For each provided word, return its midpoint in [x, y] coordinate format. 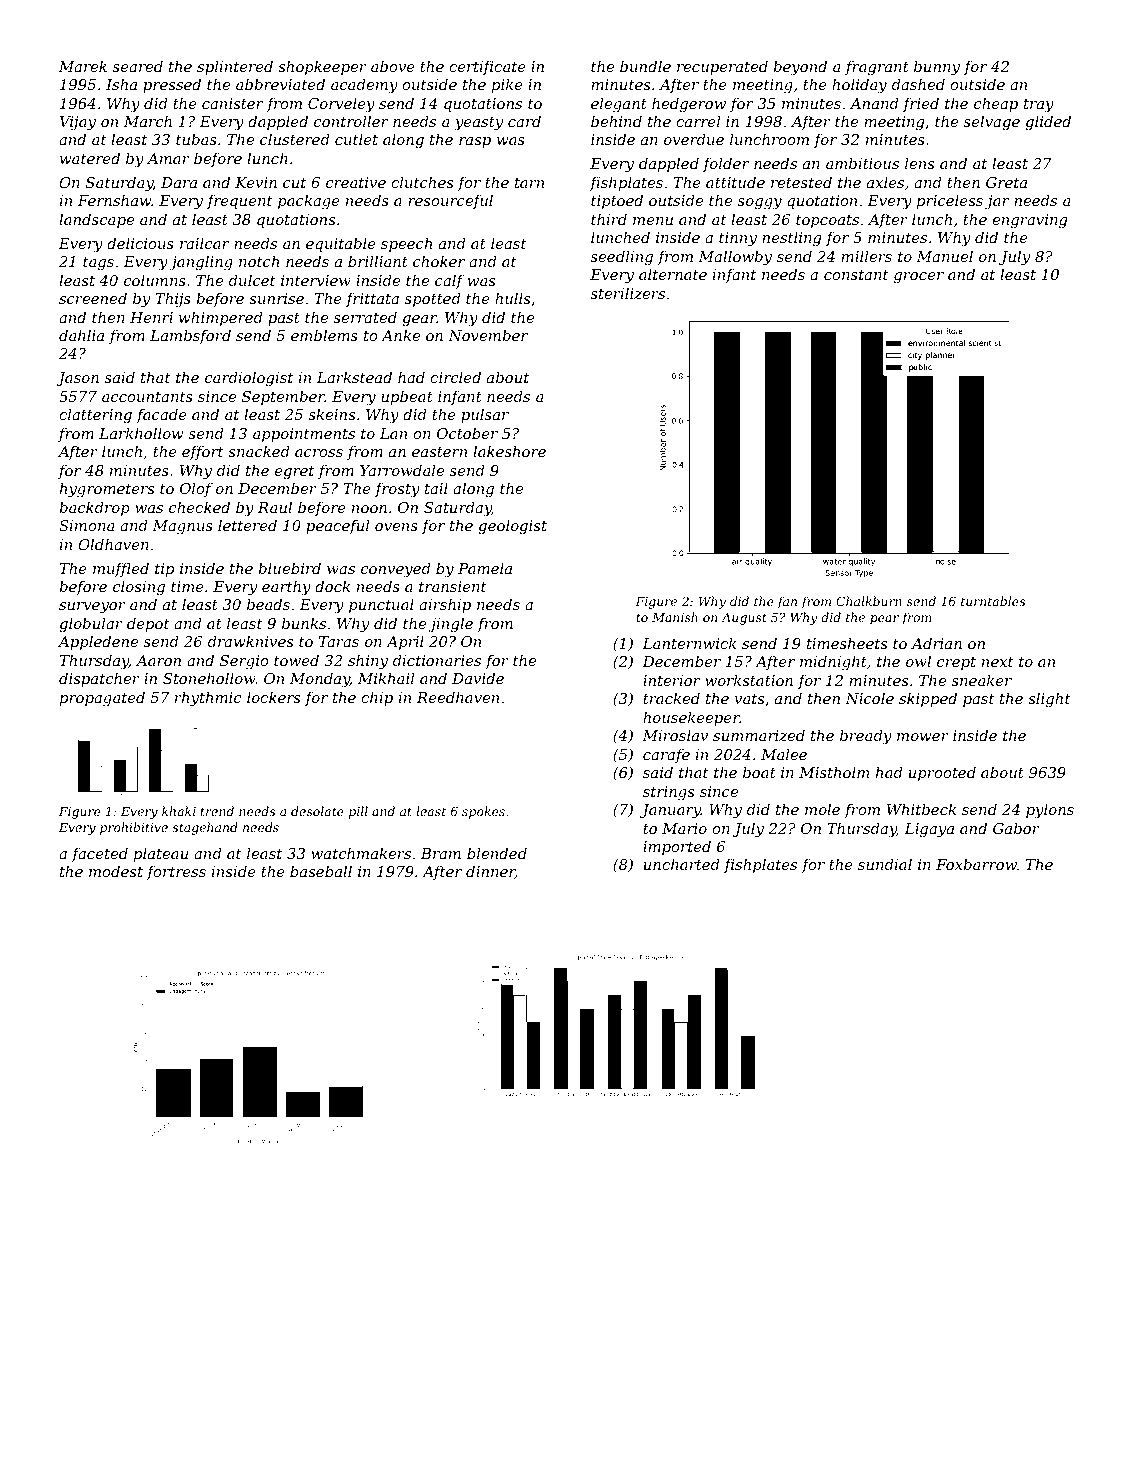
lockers [273, 697]
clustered [295, 139]
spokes [483, 812]
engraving [1029, 221]
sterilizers [628, 293]
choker [439, 261]
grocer [919, 278]
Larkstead [354, 377]
